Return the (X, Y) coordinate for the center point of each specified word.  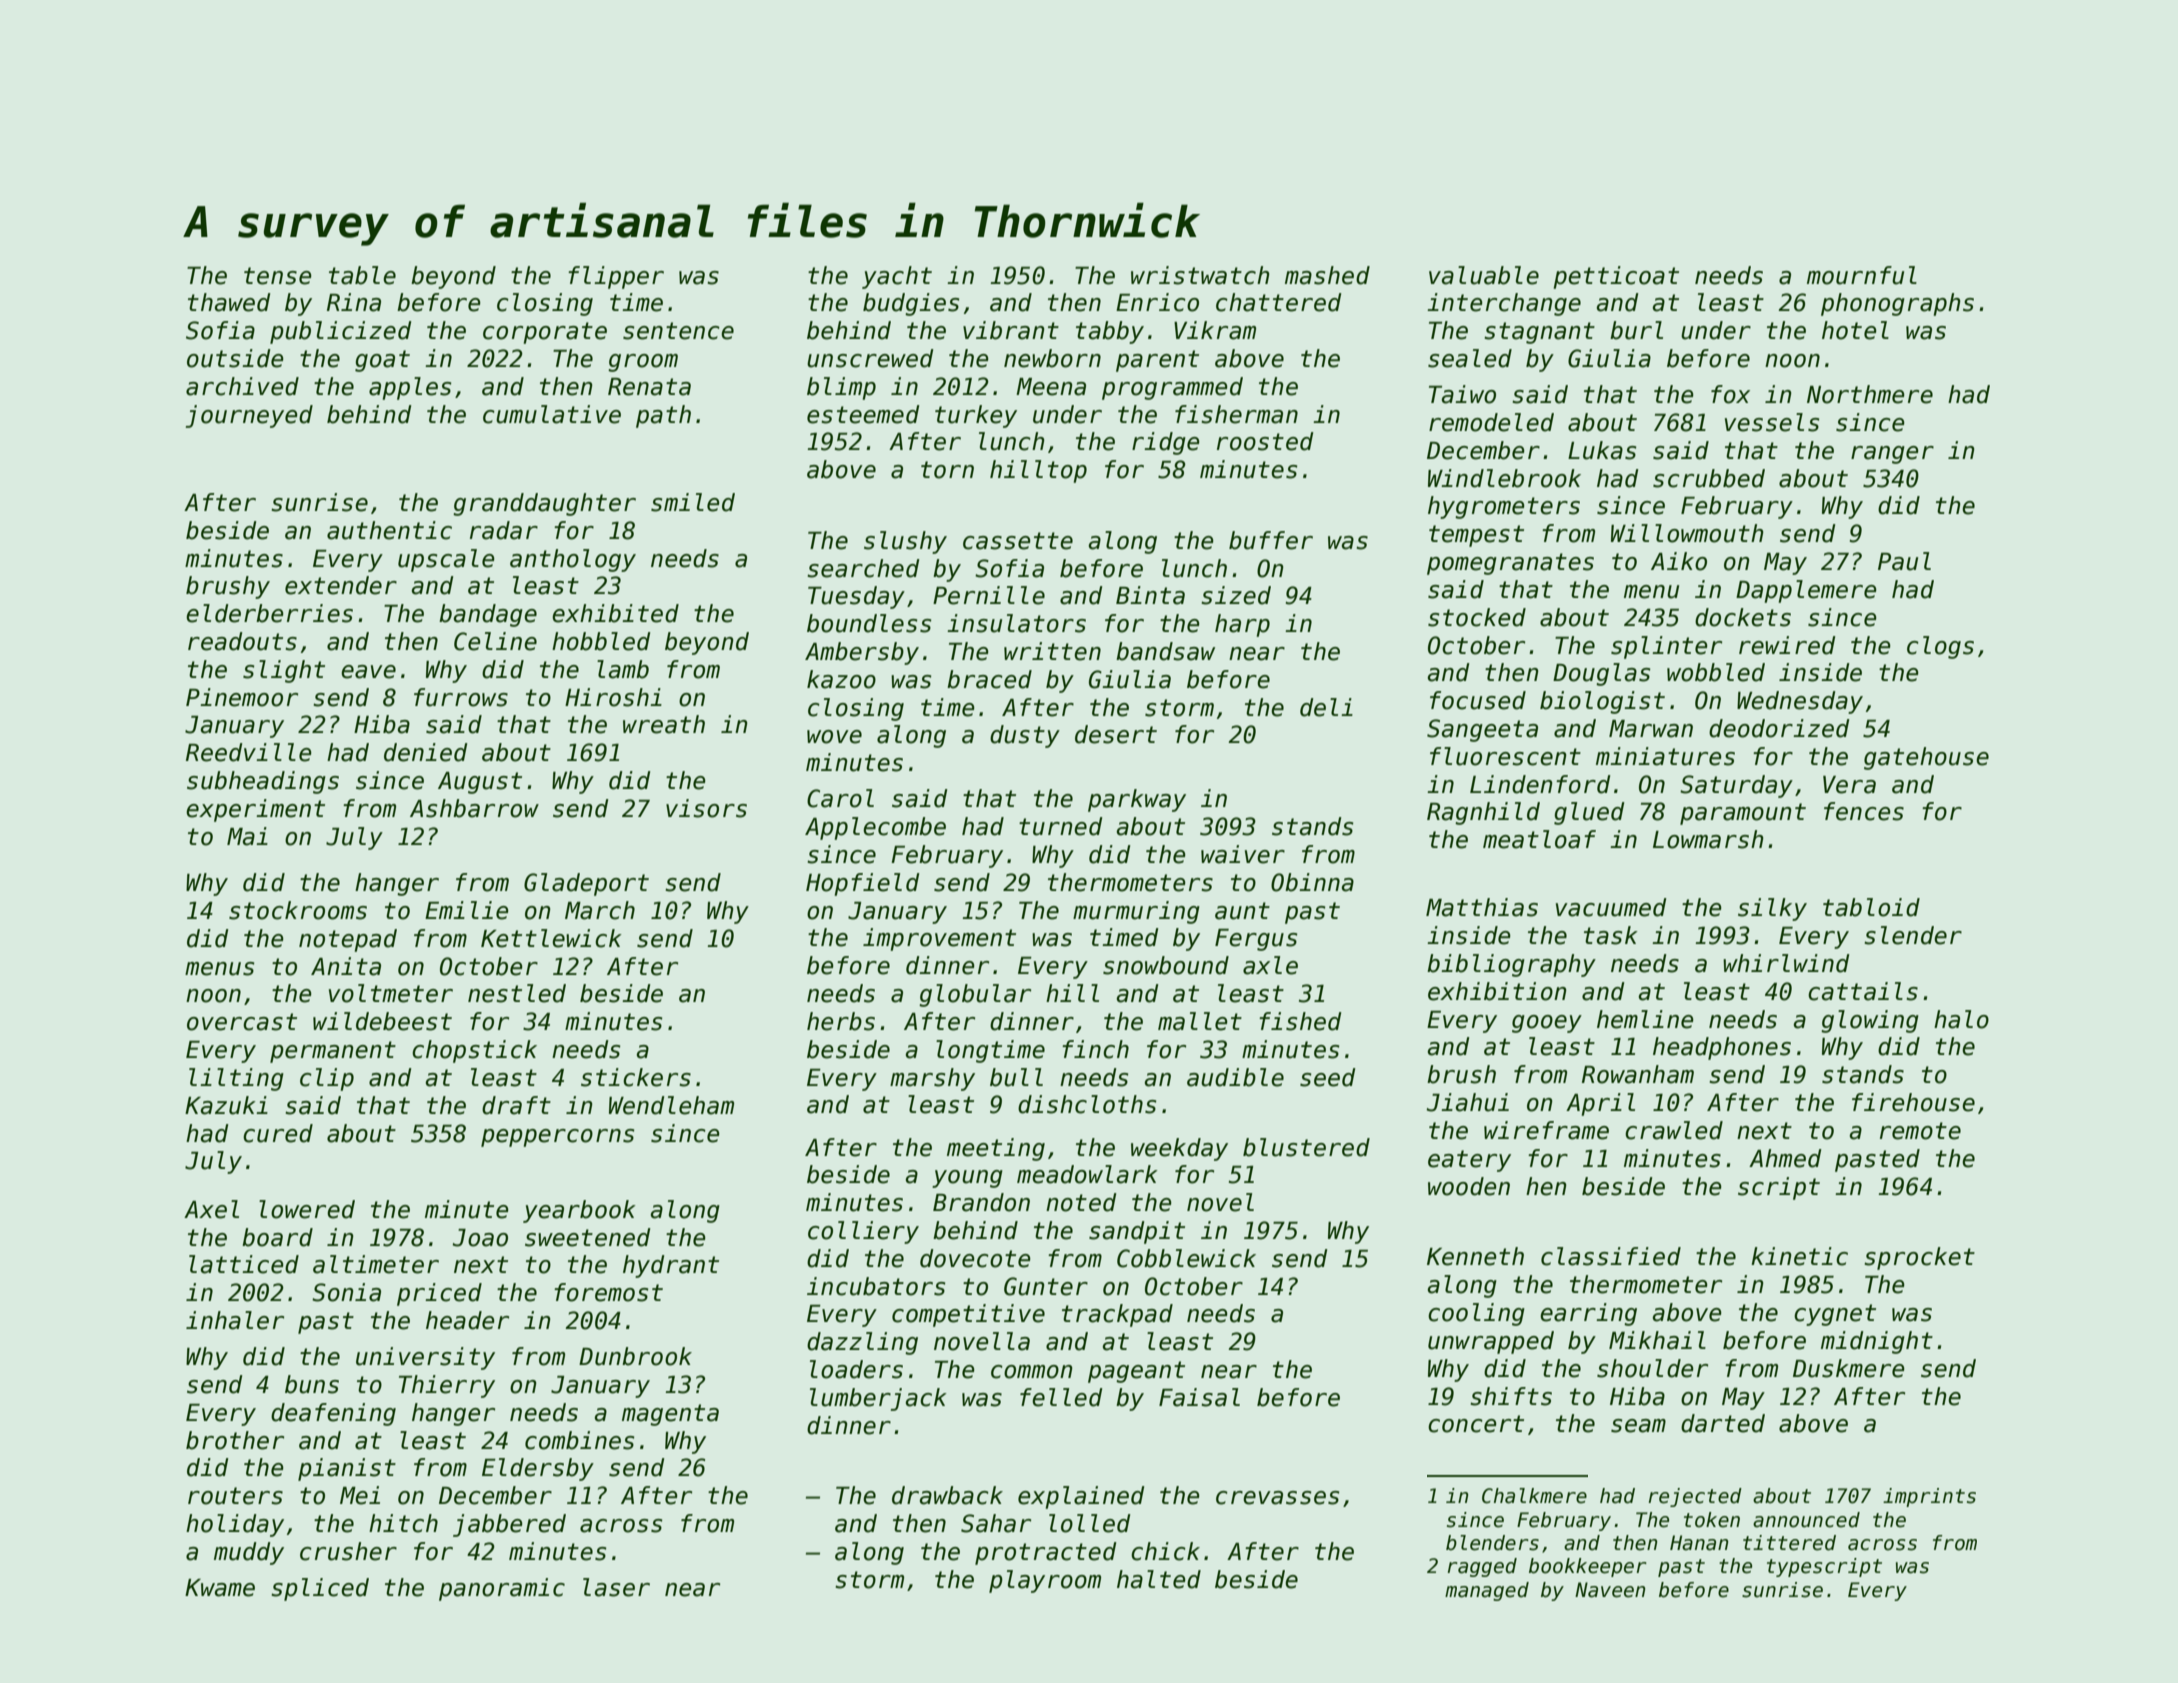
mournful (1862, 275)
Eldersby (538, 1469)
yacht (897, 277)
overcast (242, 1022)
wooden (1469, 1186)
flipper (616, 277)
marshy (932, 1079)
